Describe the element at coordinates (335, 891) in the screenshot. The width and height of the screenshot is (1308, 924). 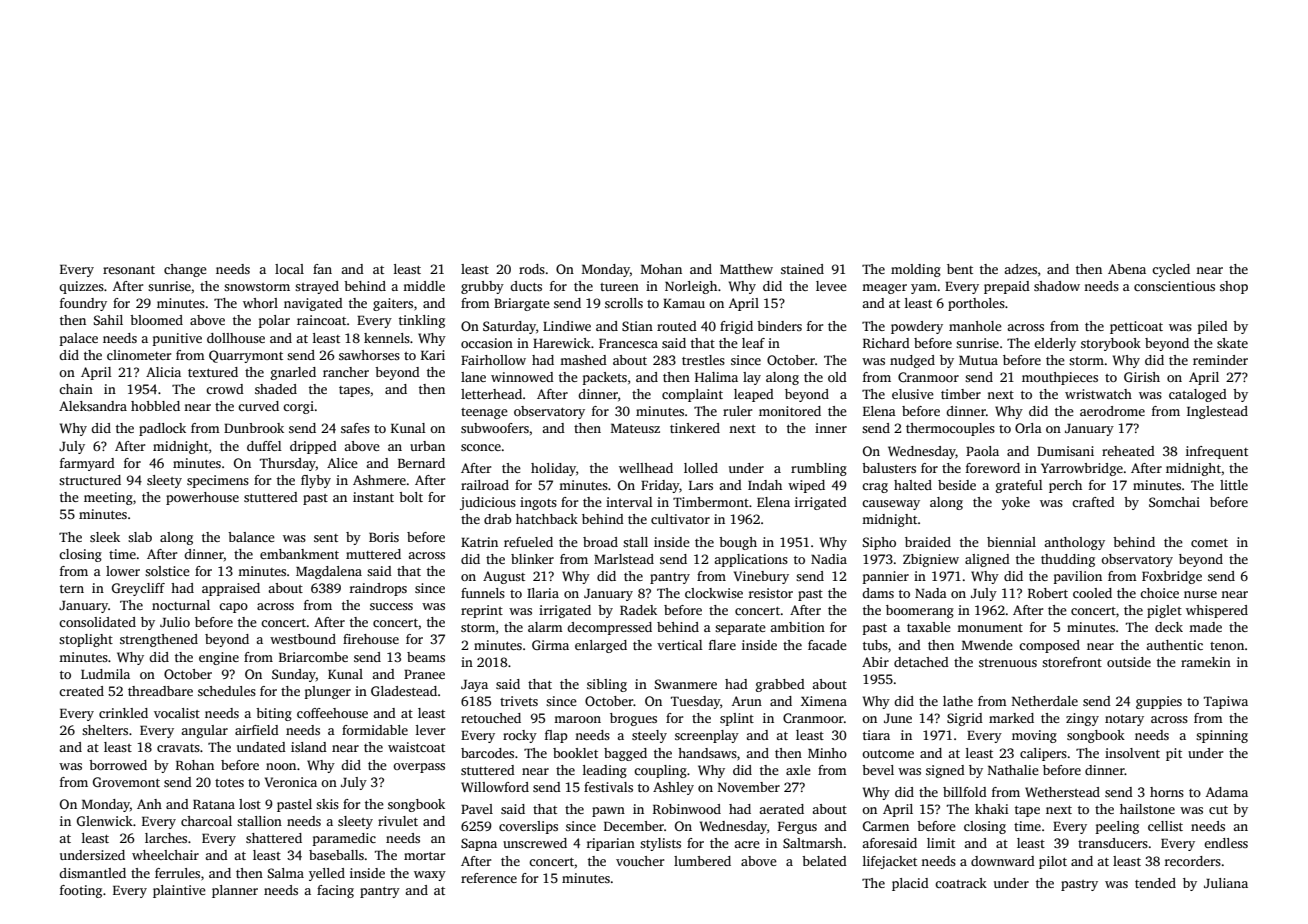
I see `facing` at that location.
